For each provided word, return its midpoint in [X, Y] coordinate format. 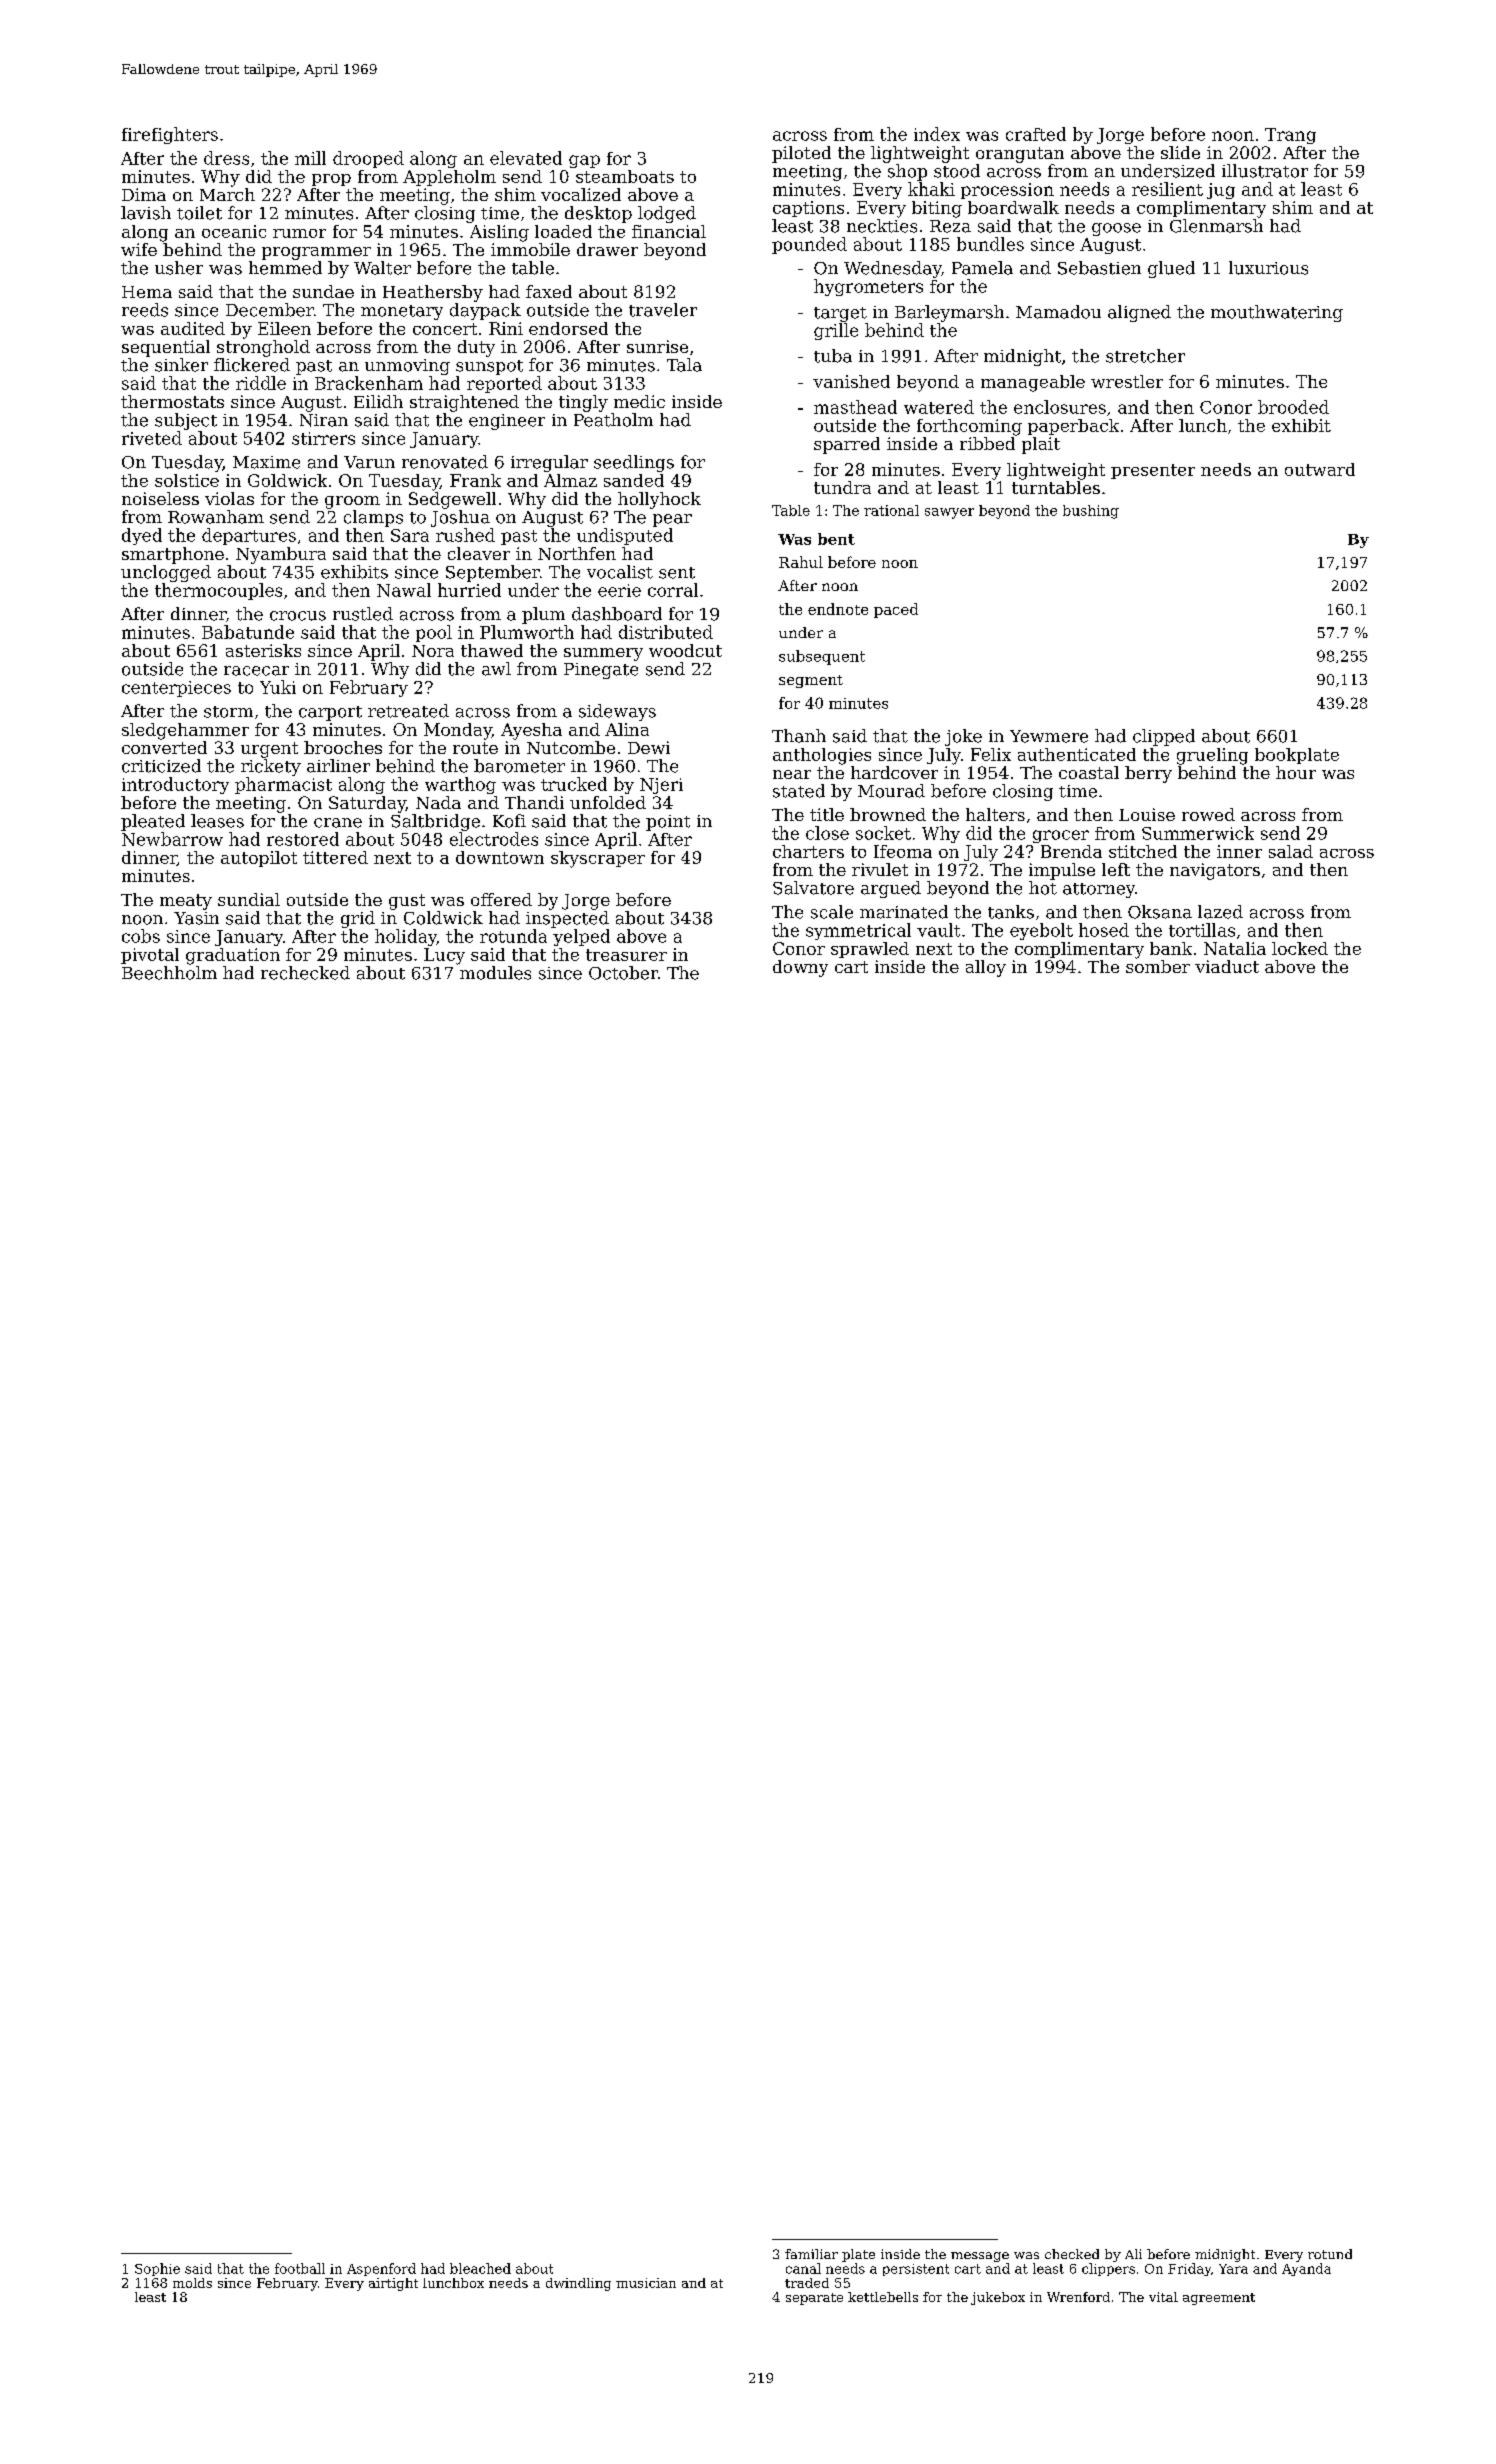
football [300, 2268]
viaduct [1227, 966]
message [980, 2257]
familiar [811, 2254]
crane [338, 823]
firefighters [170, 135]
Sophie [157, 2269]
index [937, 134]
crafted [1036, 134]
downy [800, 968]
